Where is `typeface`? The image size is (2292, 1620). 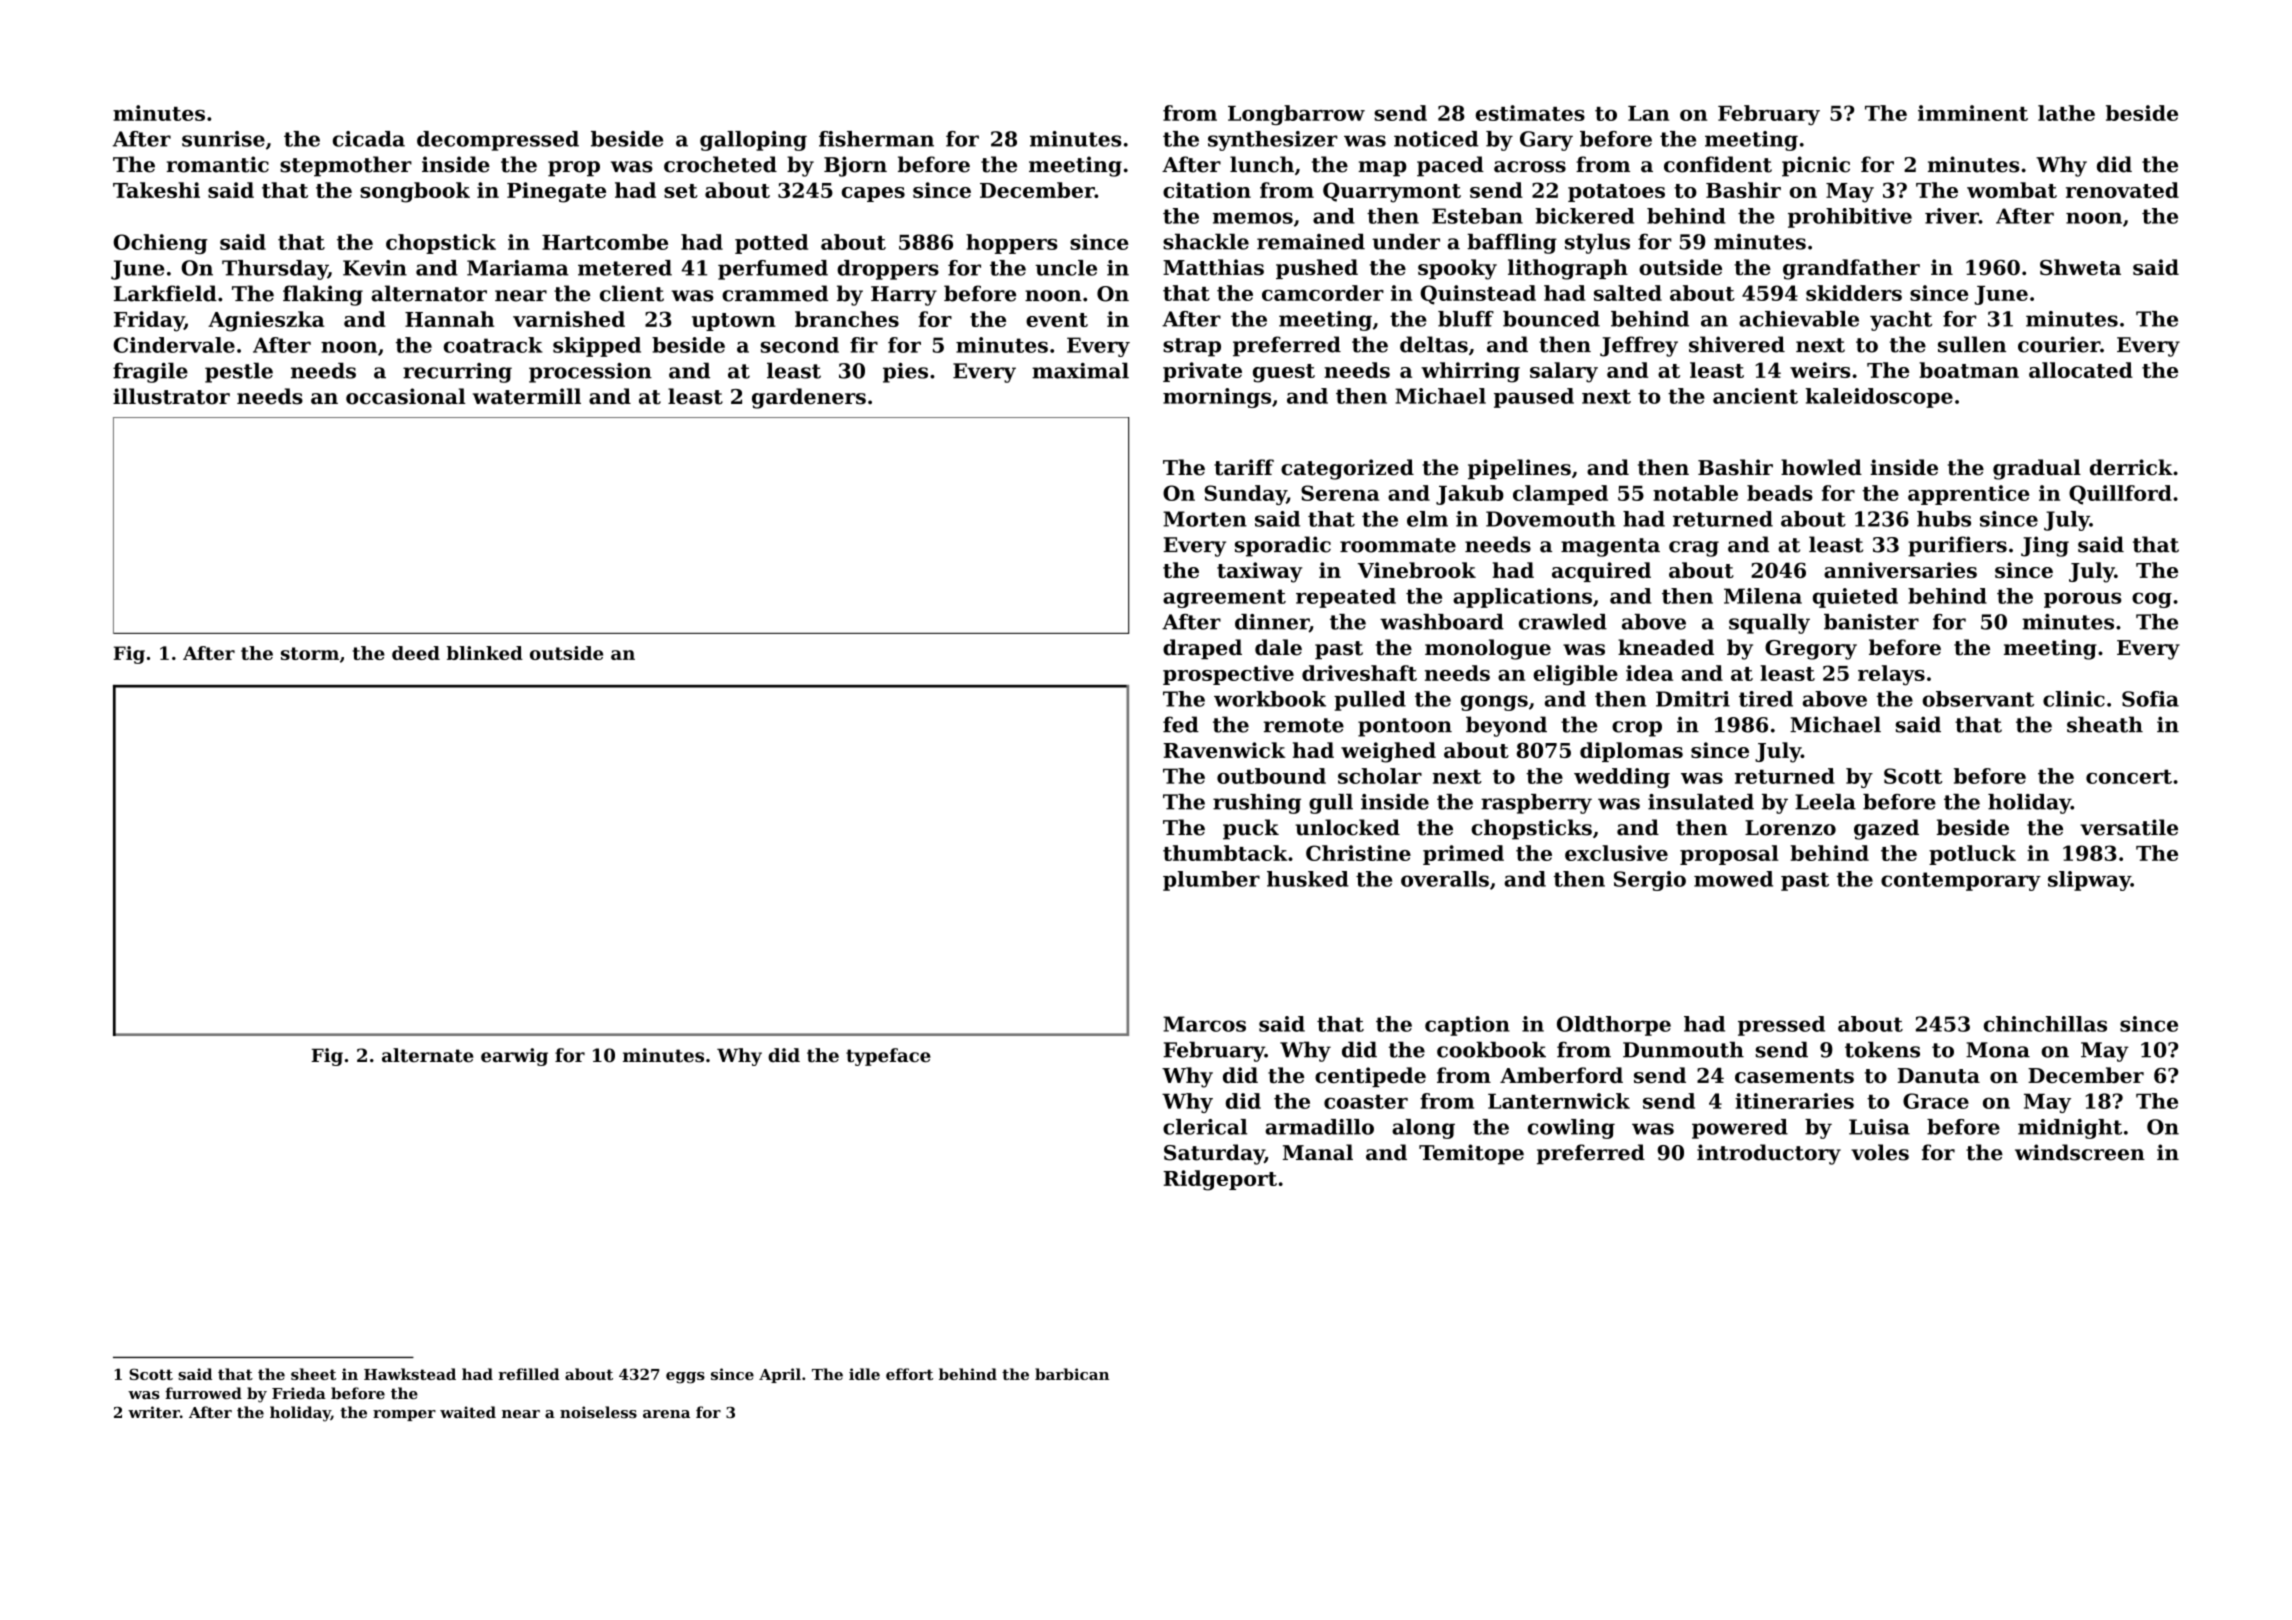 typeface is located at coordinates (888, 1057).
